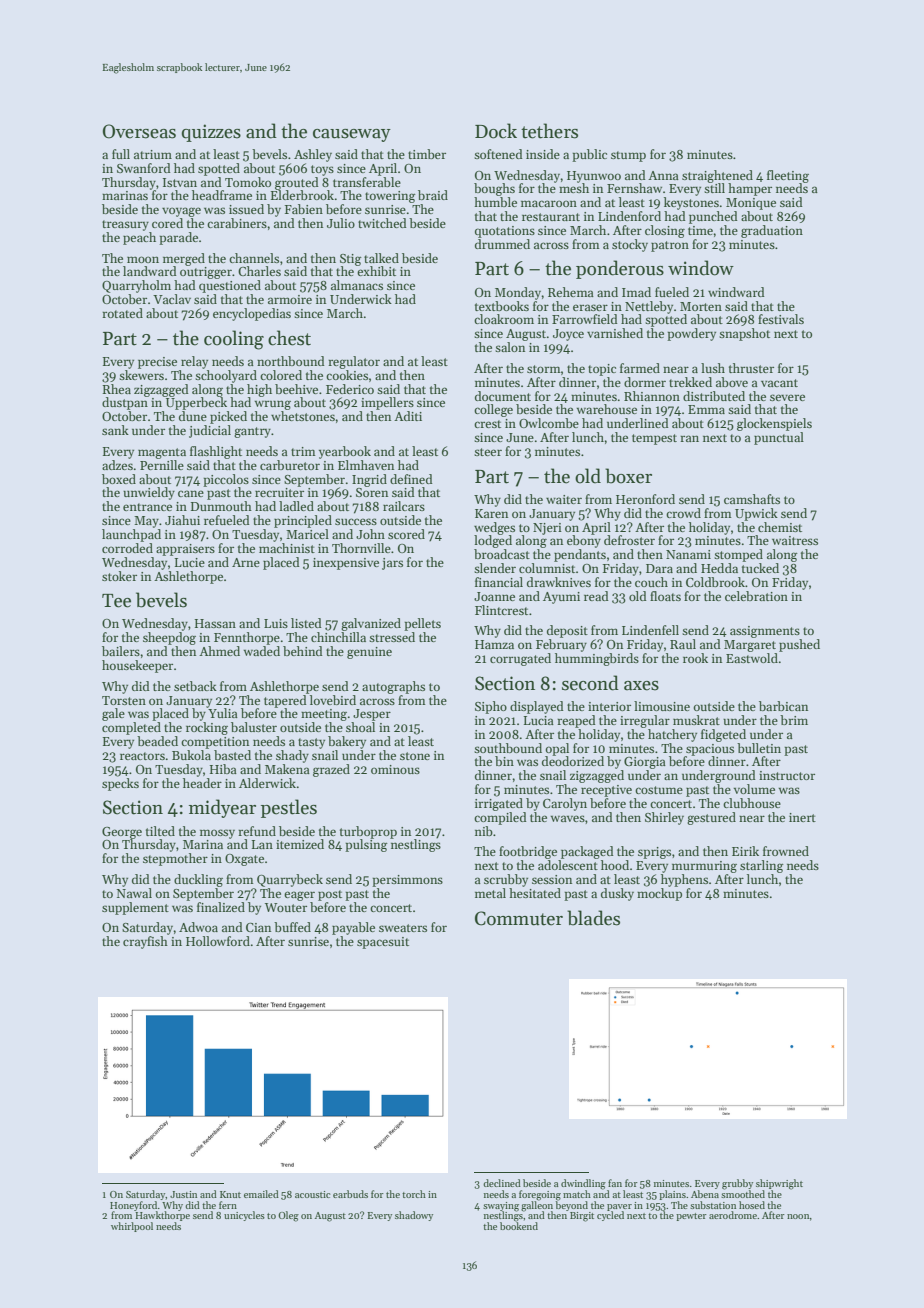 This screenshot has width=924, height=1308. I want to click on causeway, so click(352, 135).
